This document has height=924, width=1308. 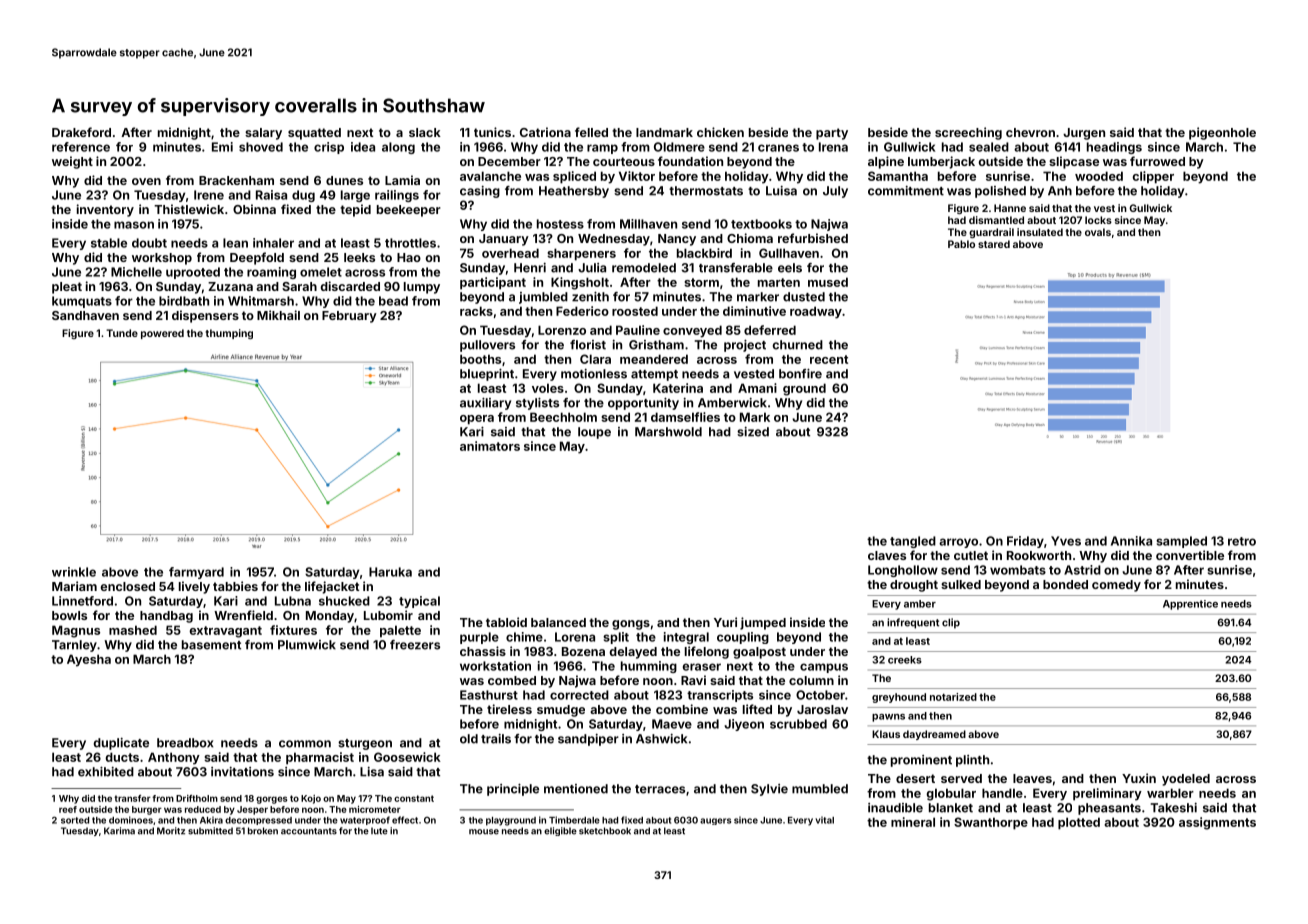 I want to click on animators, so click(x=490, y=446).
